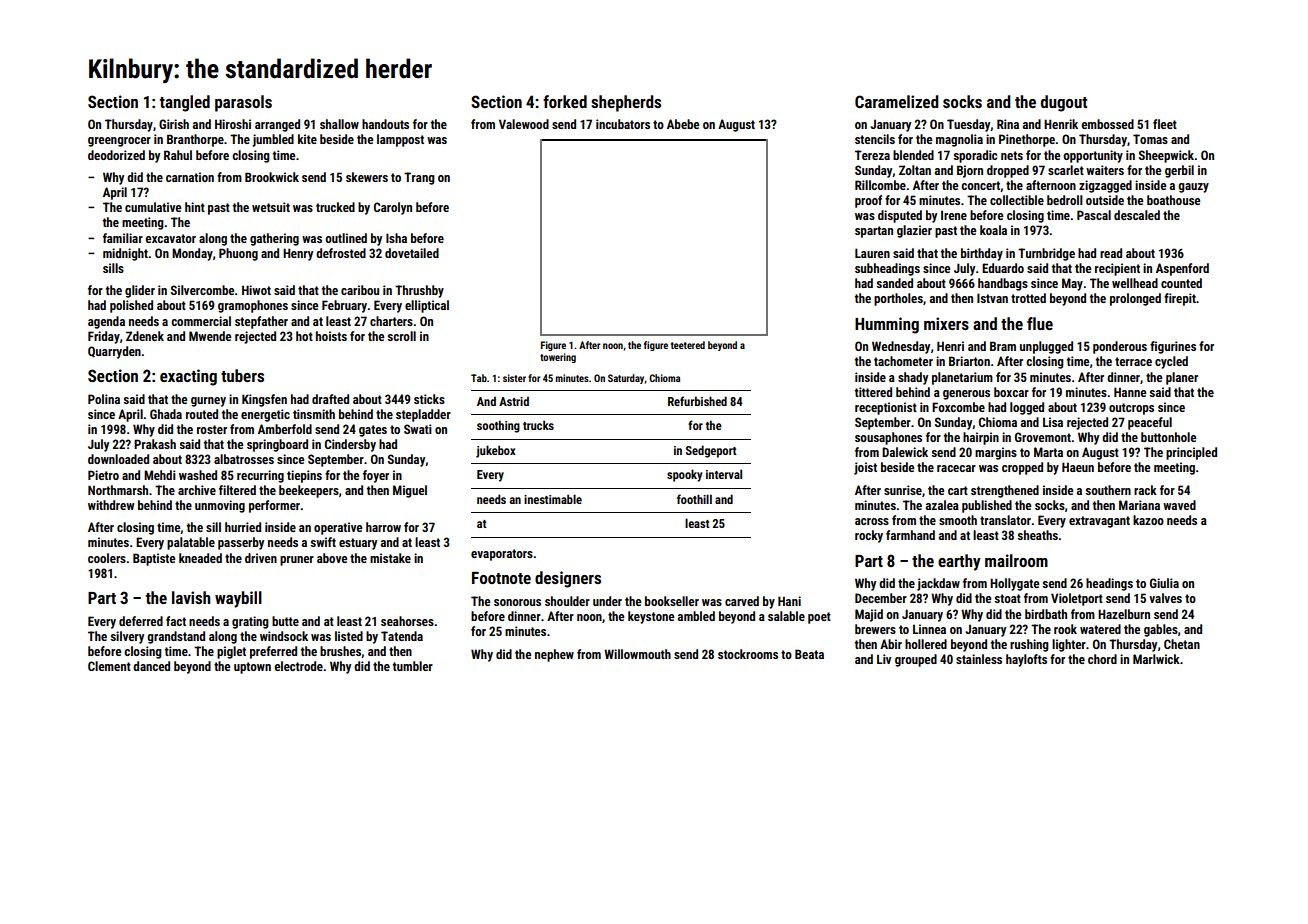  Describe the element at coordinates (242, 375) in the document. I see `tubers` at that location.
